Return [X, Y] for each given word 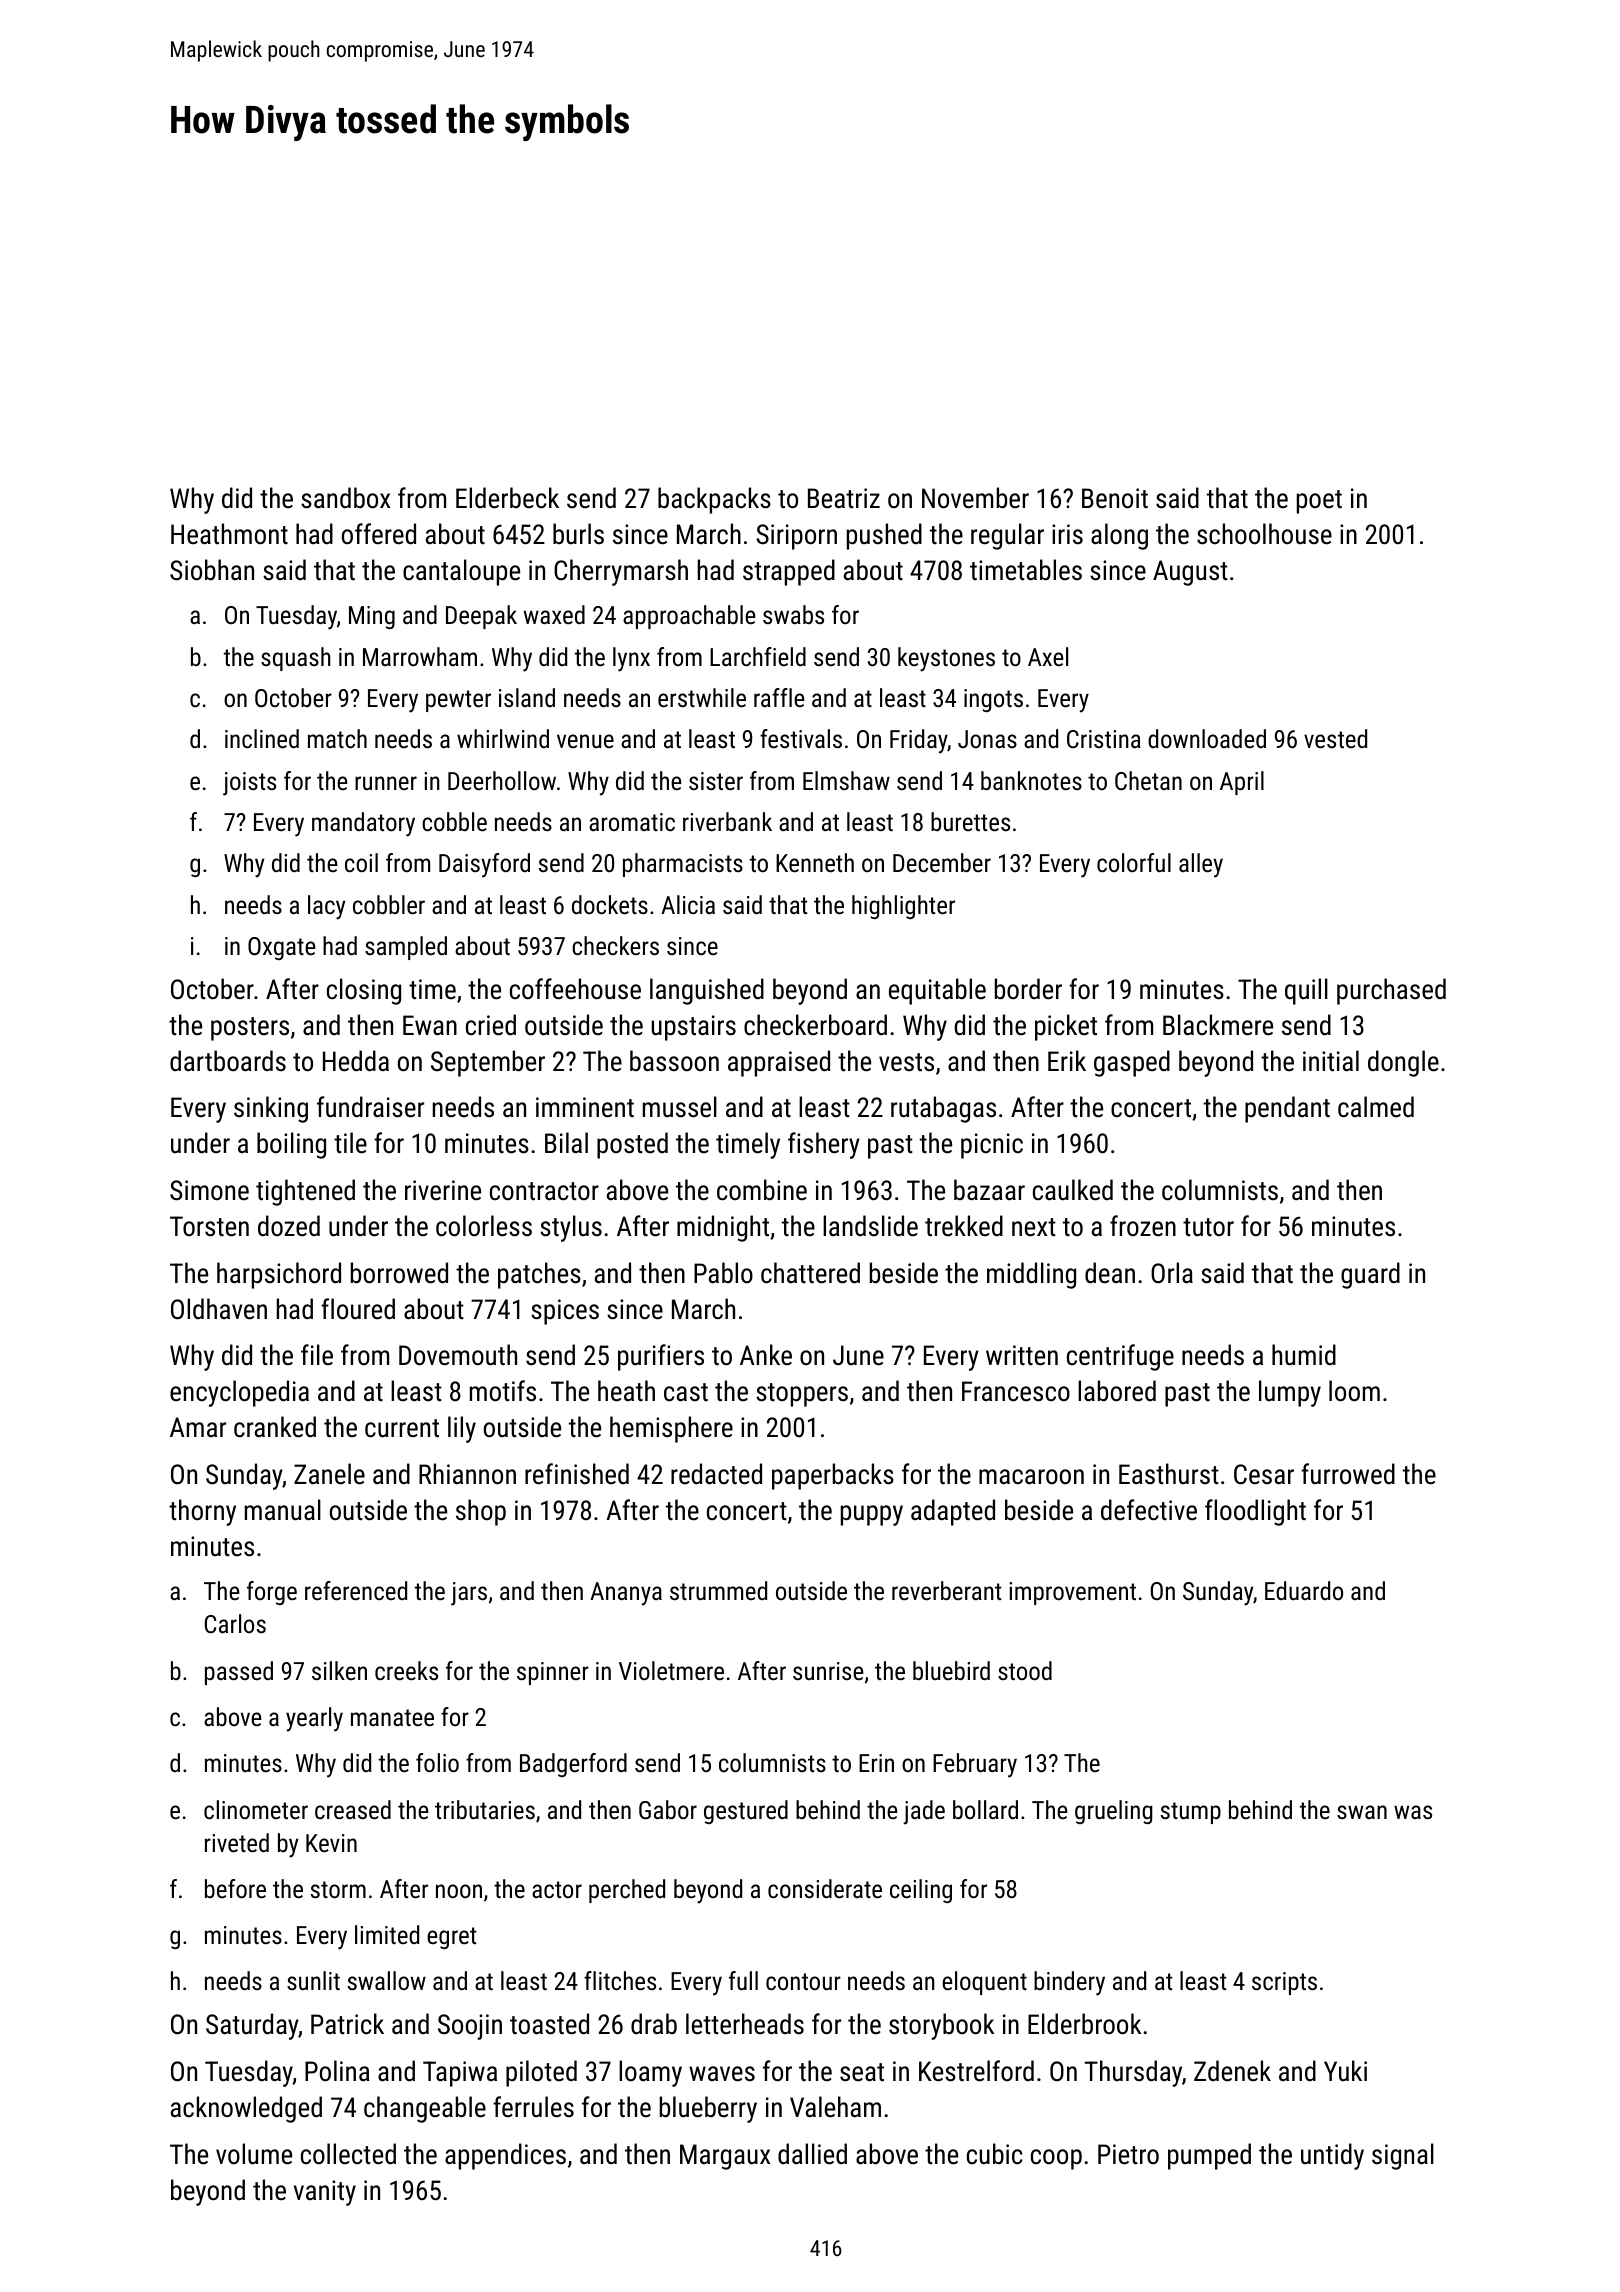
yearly [314, 1719]
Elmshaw [846, 780]
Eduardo [1304, 1590]
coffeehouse [575, 989]
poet [1319, 502]
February [975, 1765]
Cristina [1104, 739]
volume [254, 2154]
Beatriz [844, 498]
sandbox [345, 498]
